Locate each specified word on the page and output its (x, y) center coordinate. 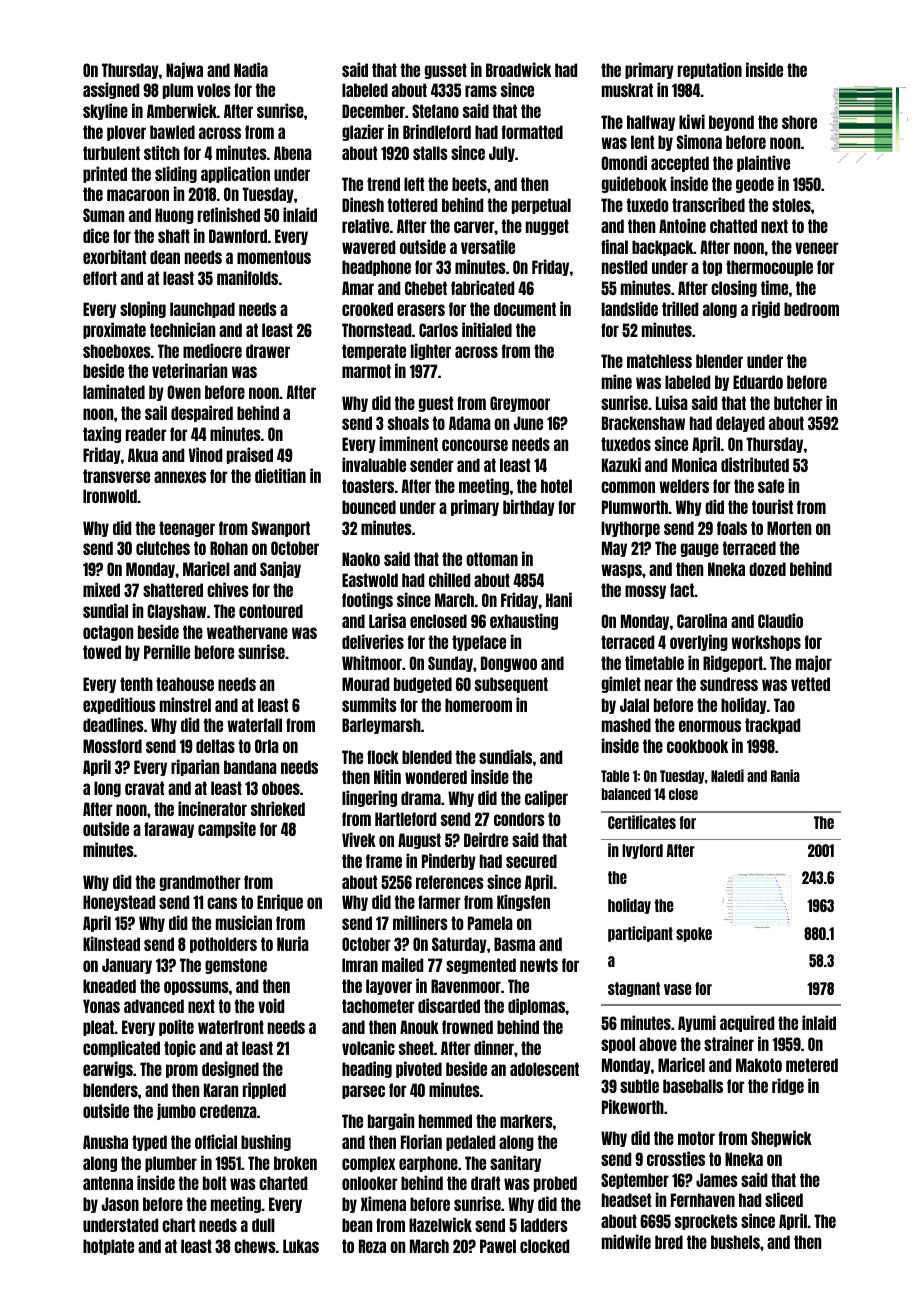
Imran (360, 965)
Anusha (105, 1142)
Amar (358, 288)
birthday (529, 507)
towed (102, 652)
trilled (680, 308)
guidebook (634, 184)
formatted (532, 132)
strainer (729, 1043)
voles (214, 90)
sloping (143, 309)
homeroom (478, 705)
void (271, 1005)
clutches (163, 548)
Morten (789, 528)
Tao (784, 705)
